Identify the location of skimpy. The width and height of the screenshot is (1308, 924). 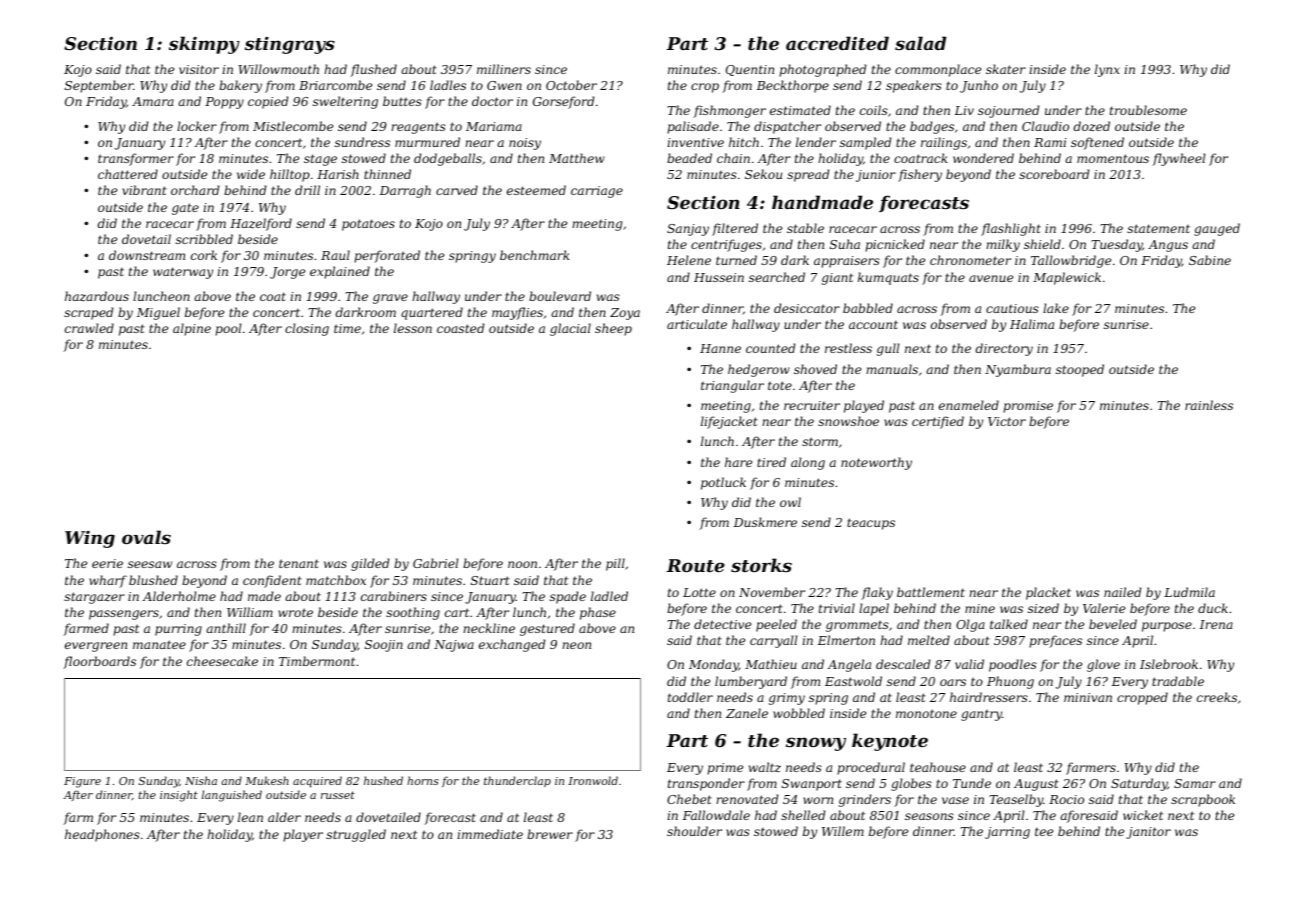
(204, 45).
